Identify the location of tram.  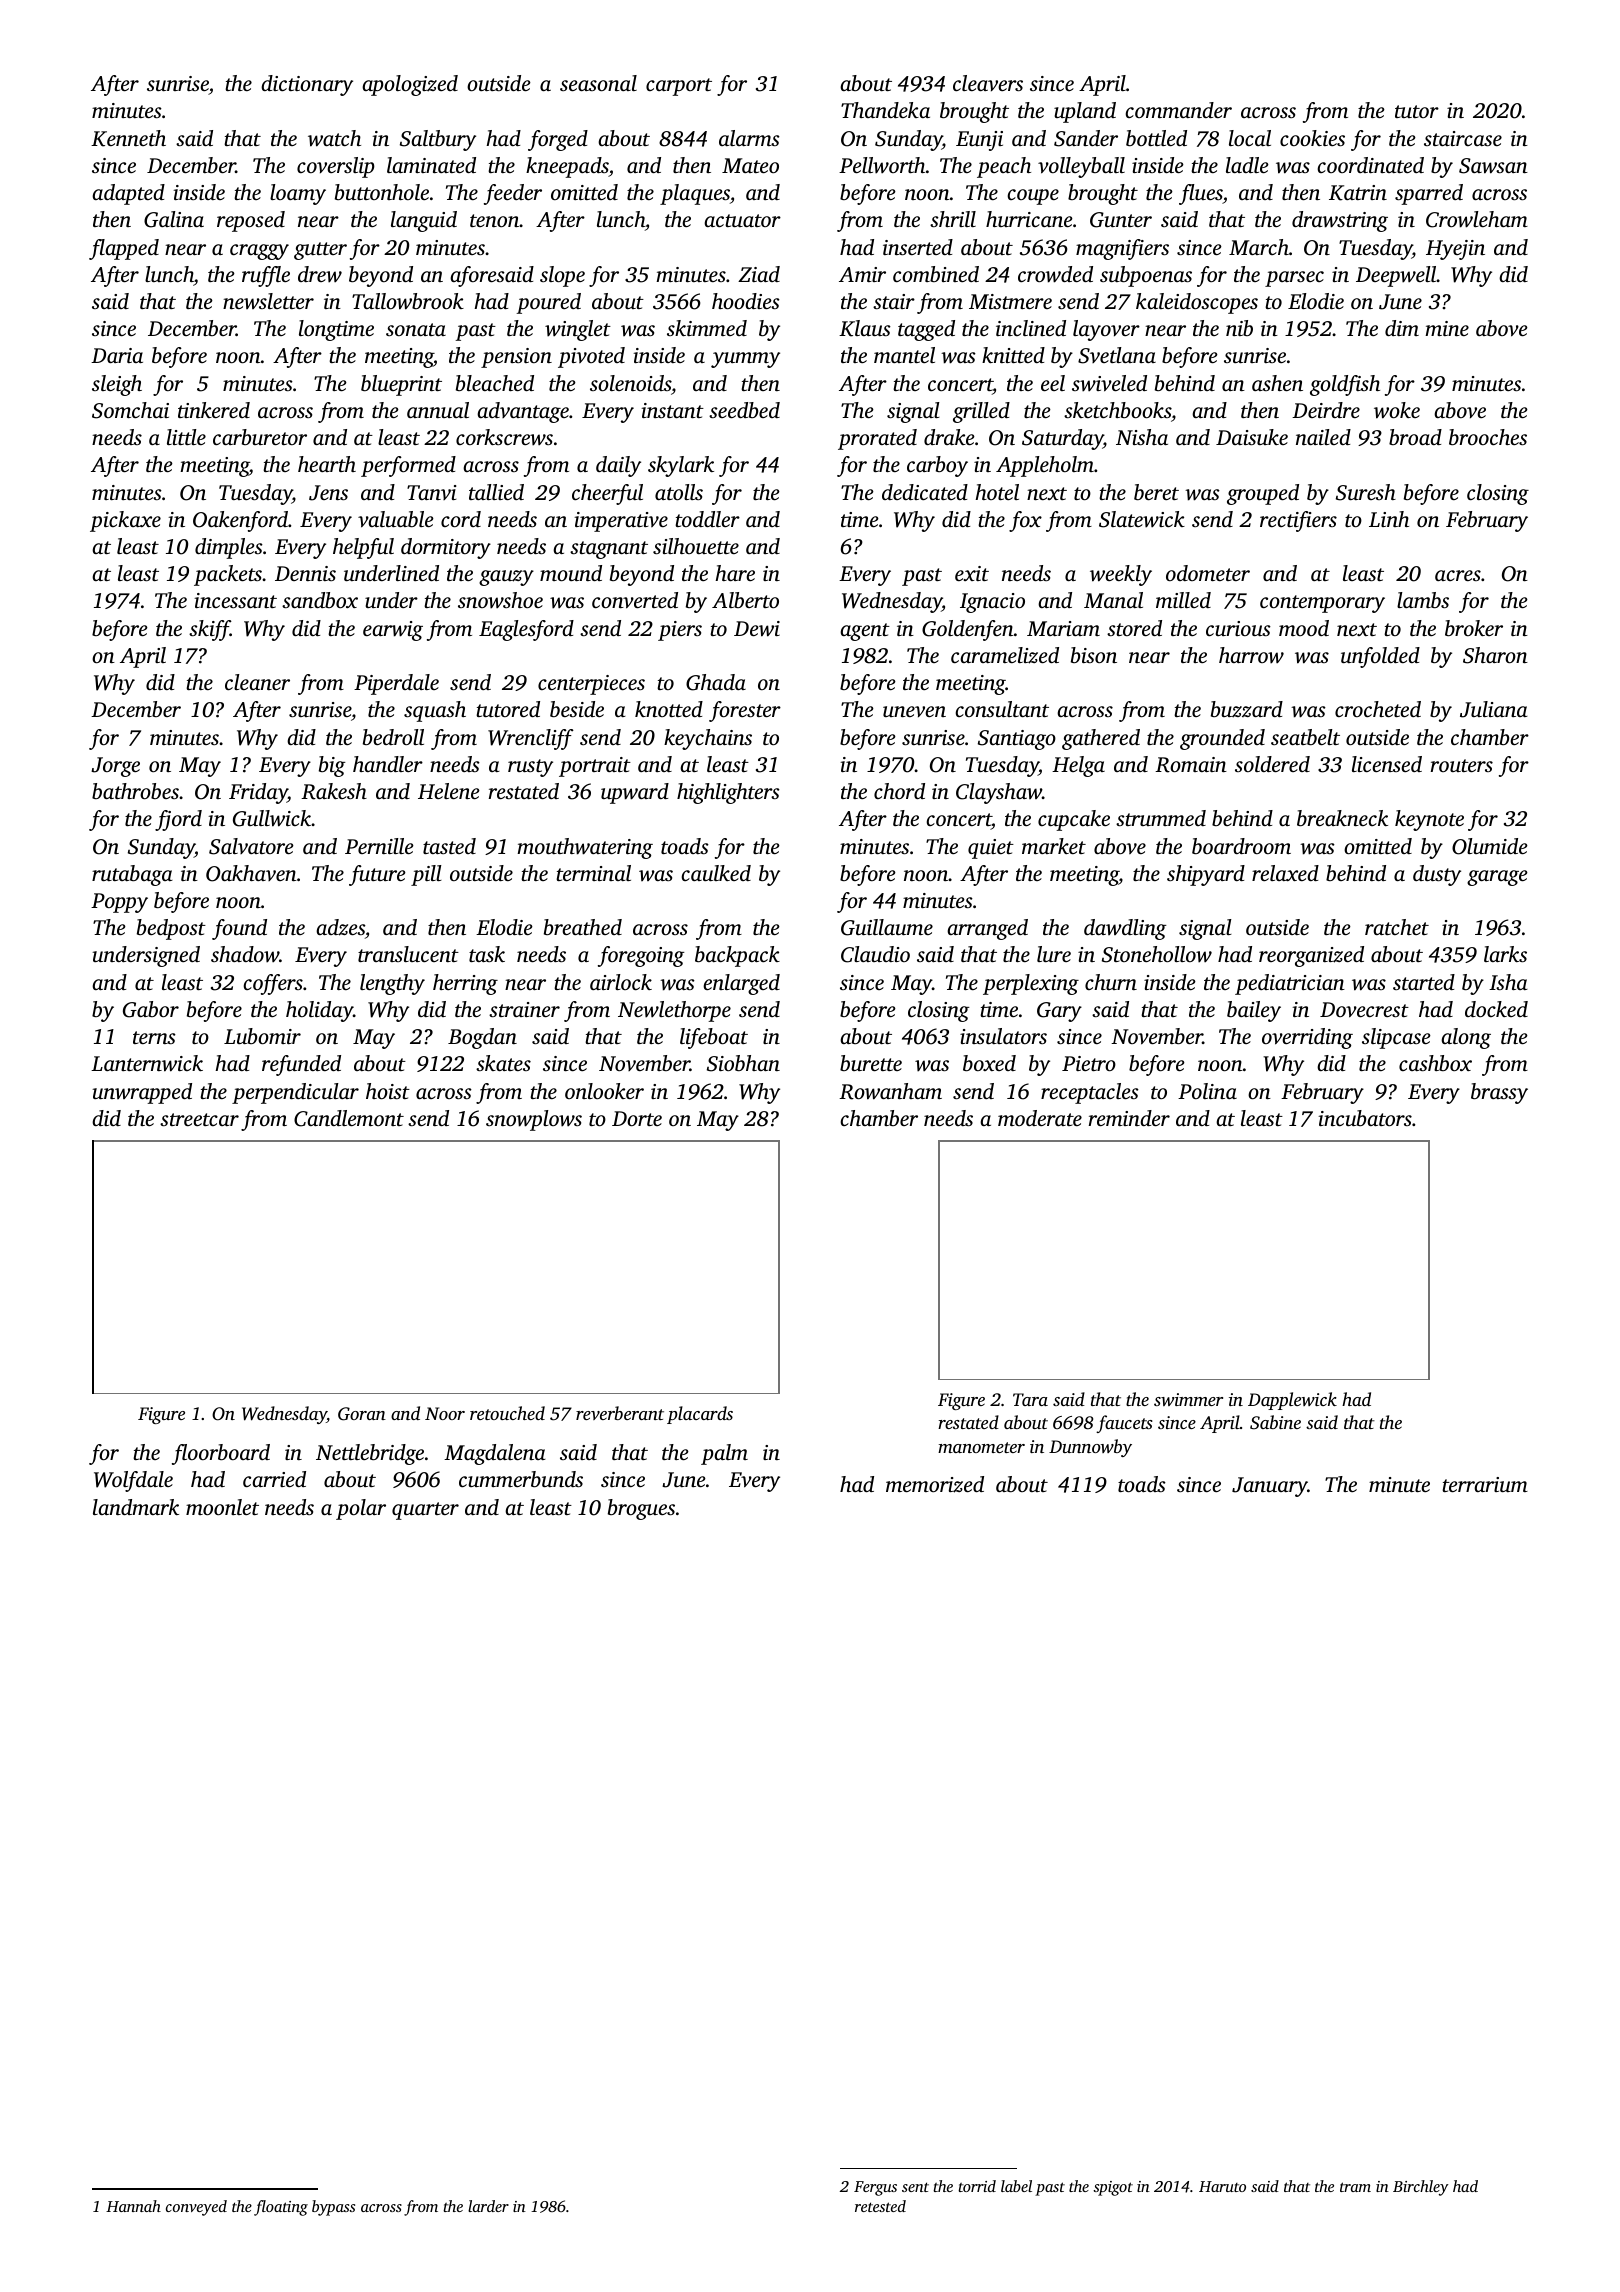
(1355, 2187).
